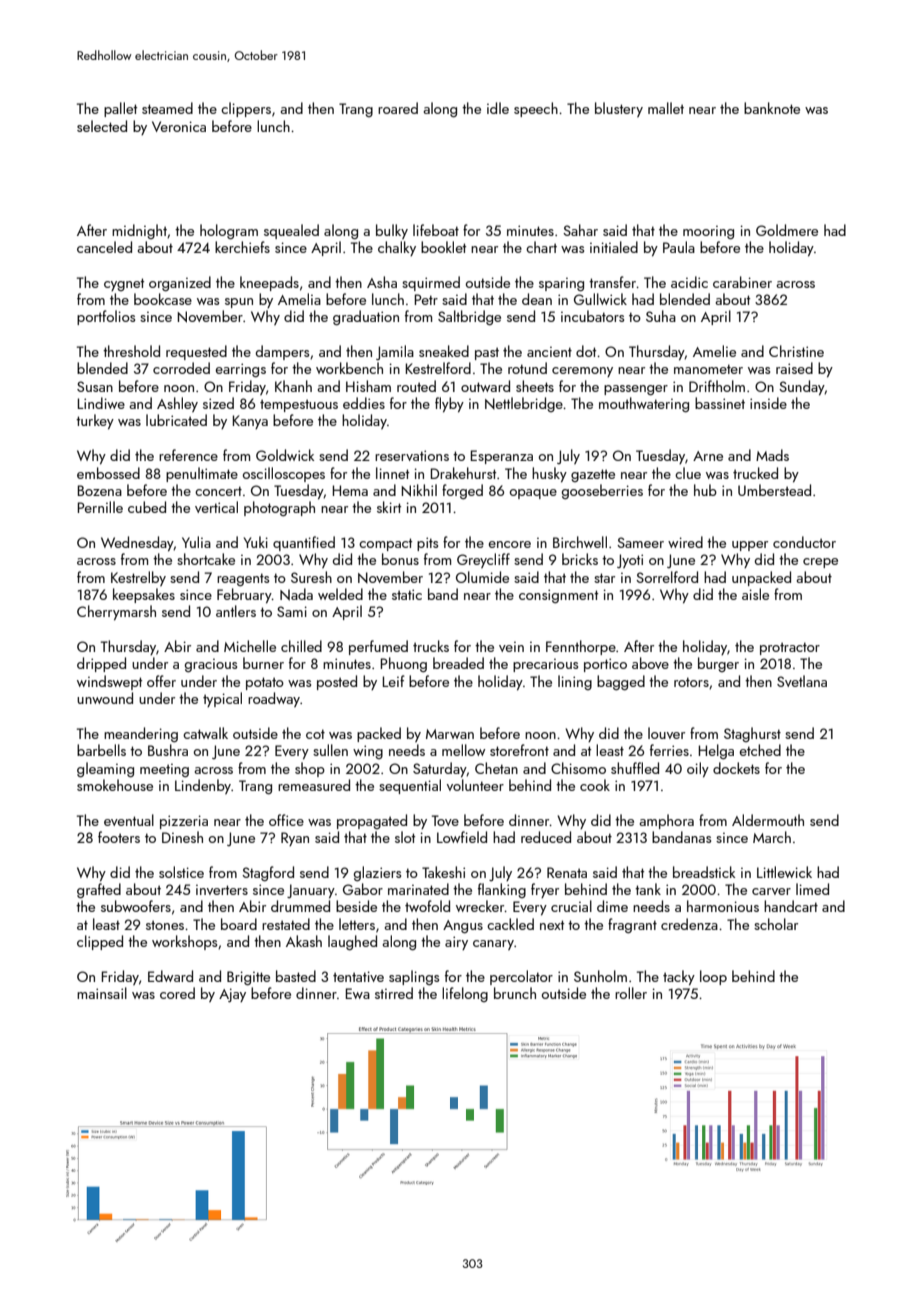 The image size is (924, 1314). Describe the element at coordinates (167, 108) in the screenshot. I see `steamed` at that location.
